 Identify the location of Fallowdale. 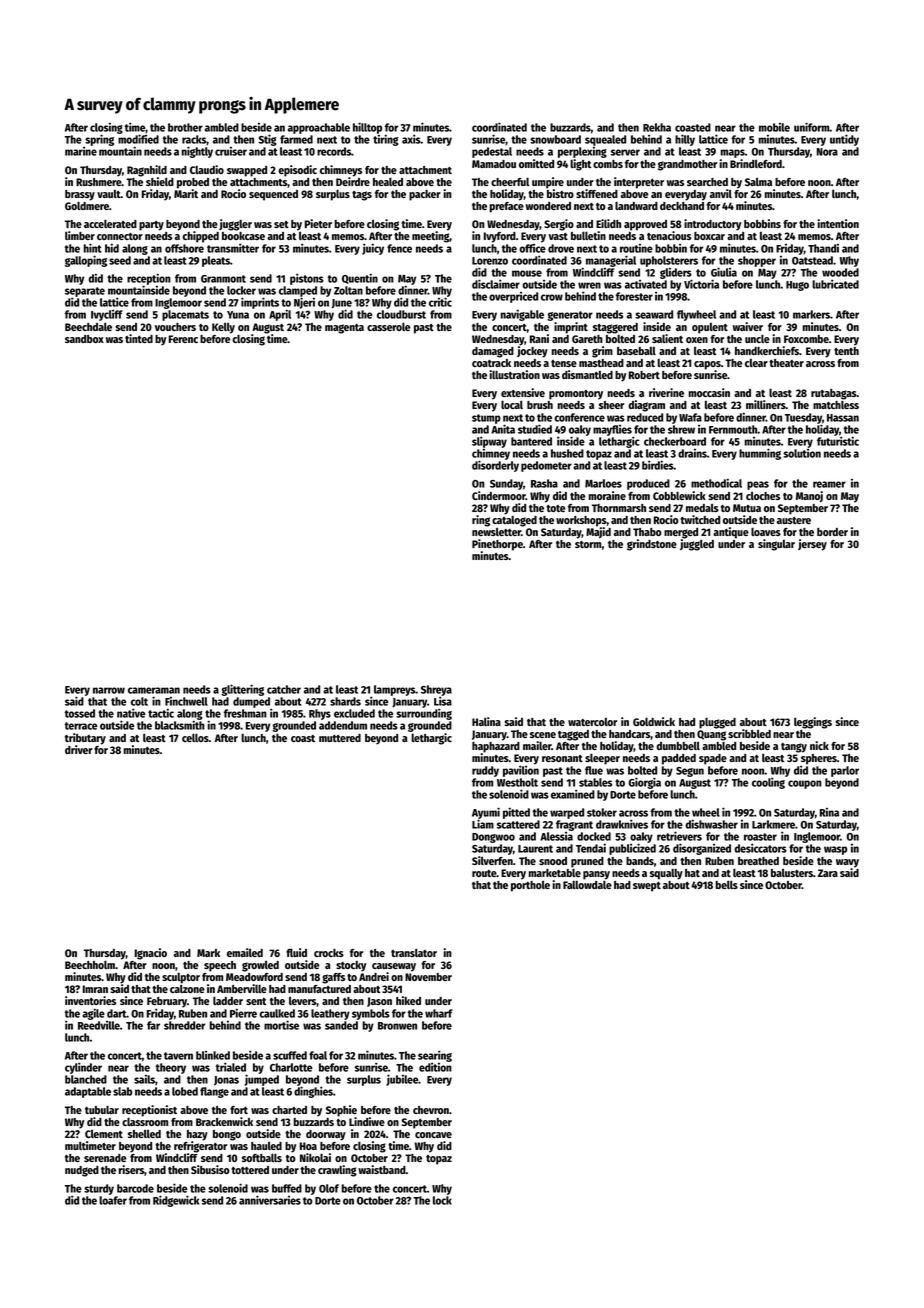
(587, 884).
